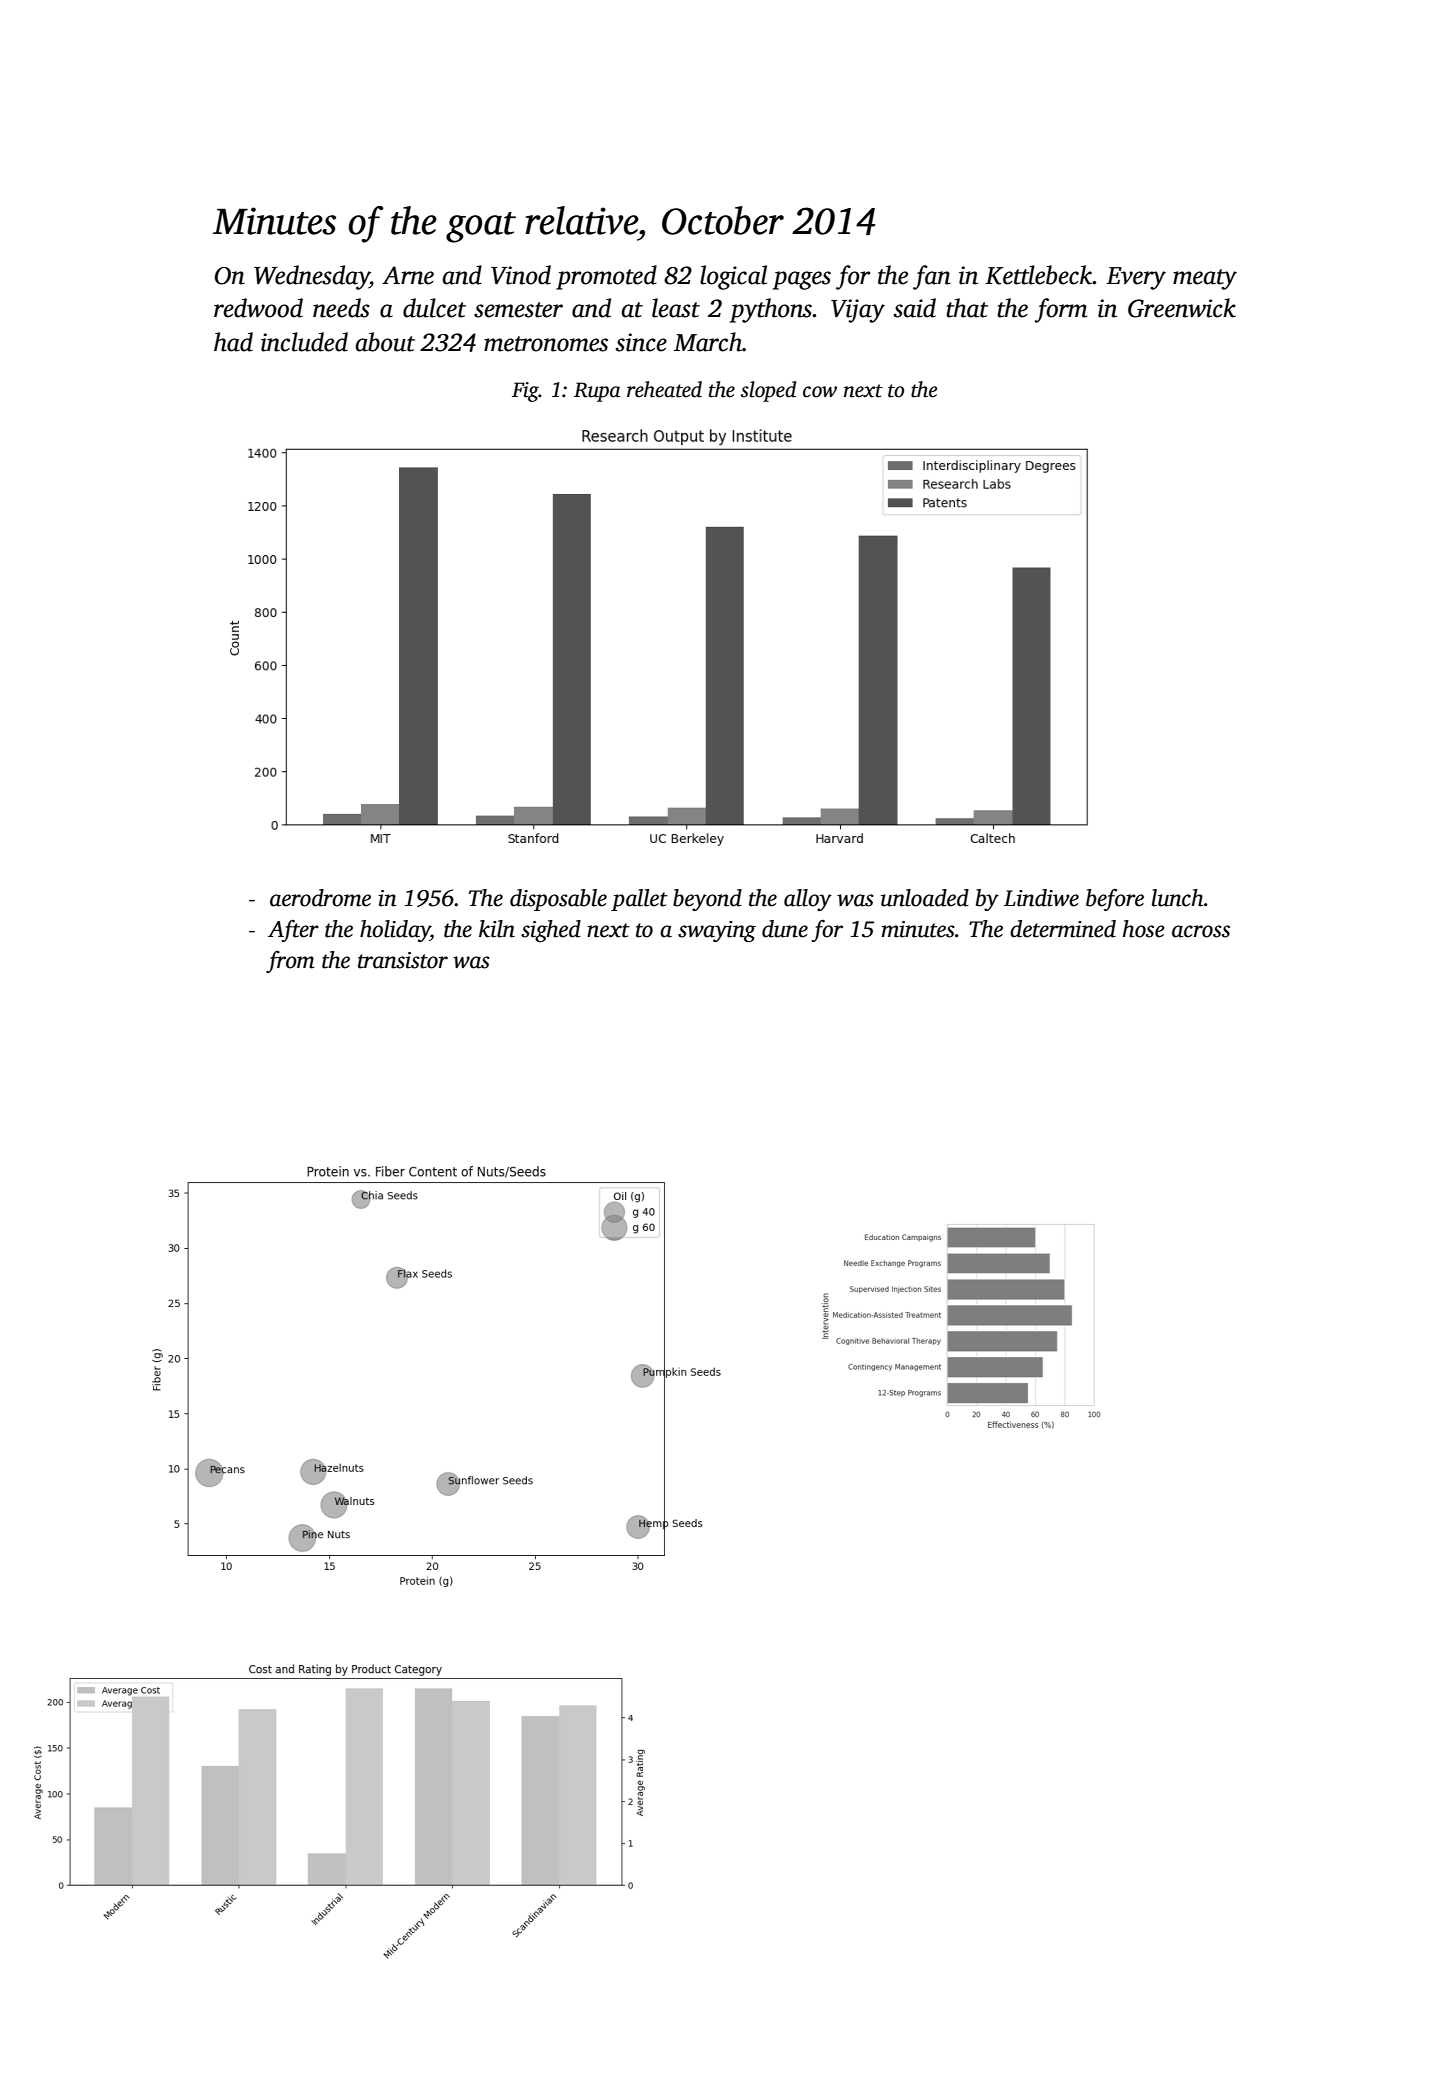 This page has height=2100, width=1450. Describe the element at coordinates (546, 344) in the page. I see `metronomes` at that location.
